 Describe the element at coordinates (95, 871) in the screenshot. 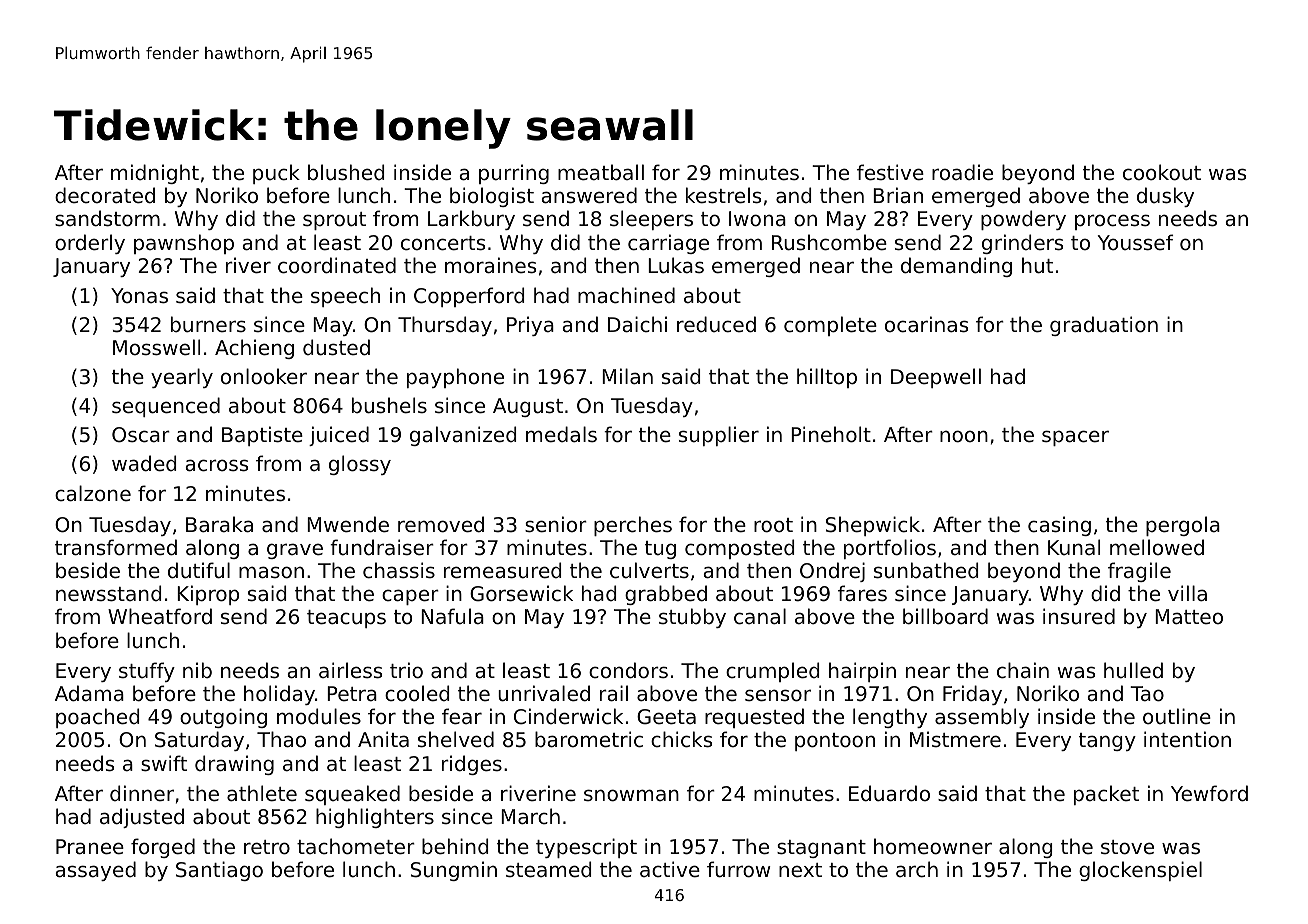

I see `assayed` at that location.
